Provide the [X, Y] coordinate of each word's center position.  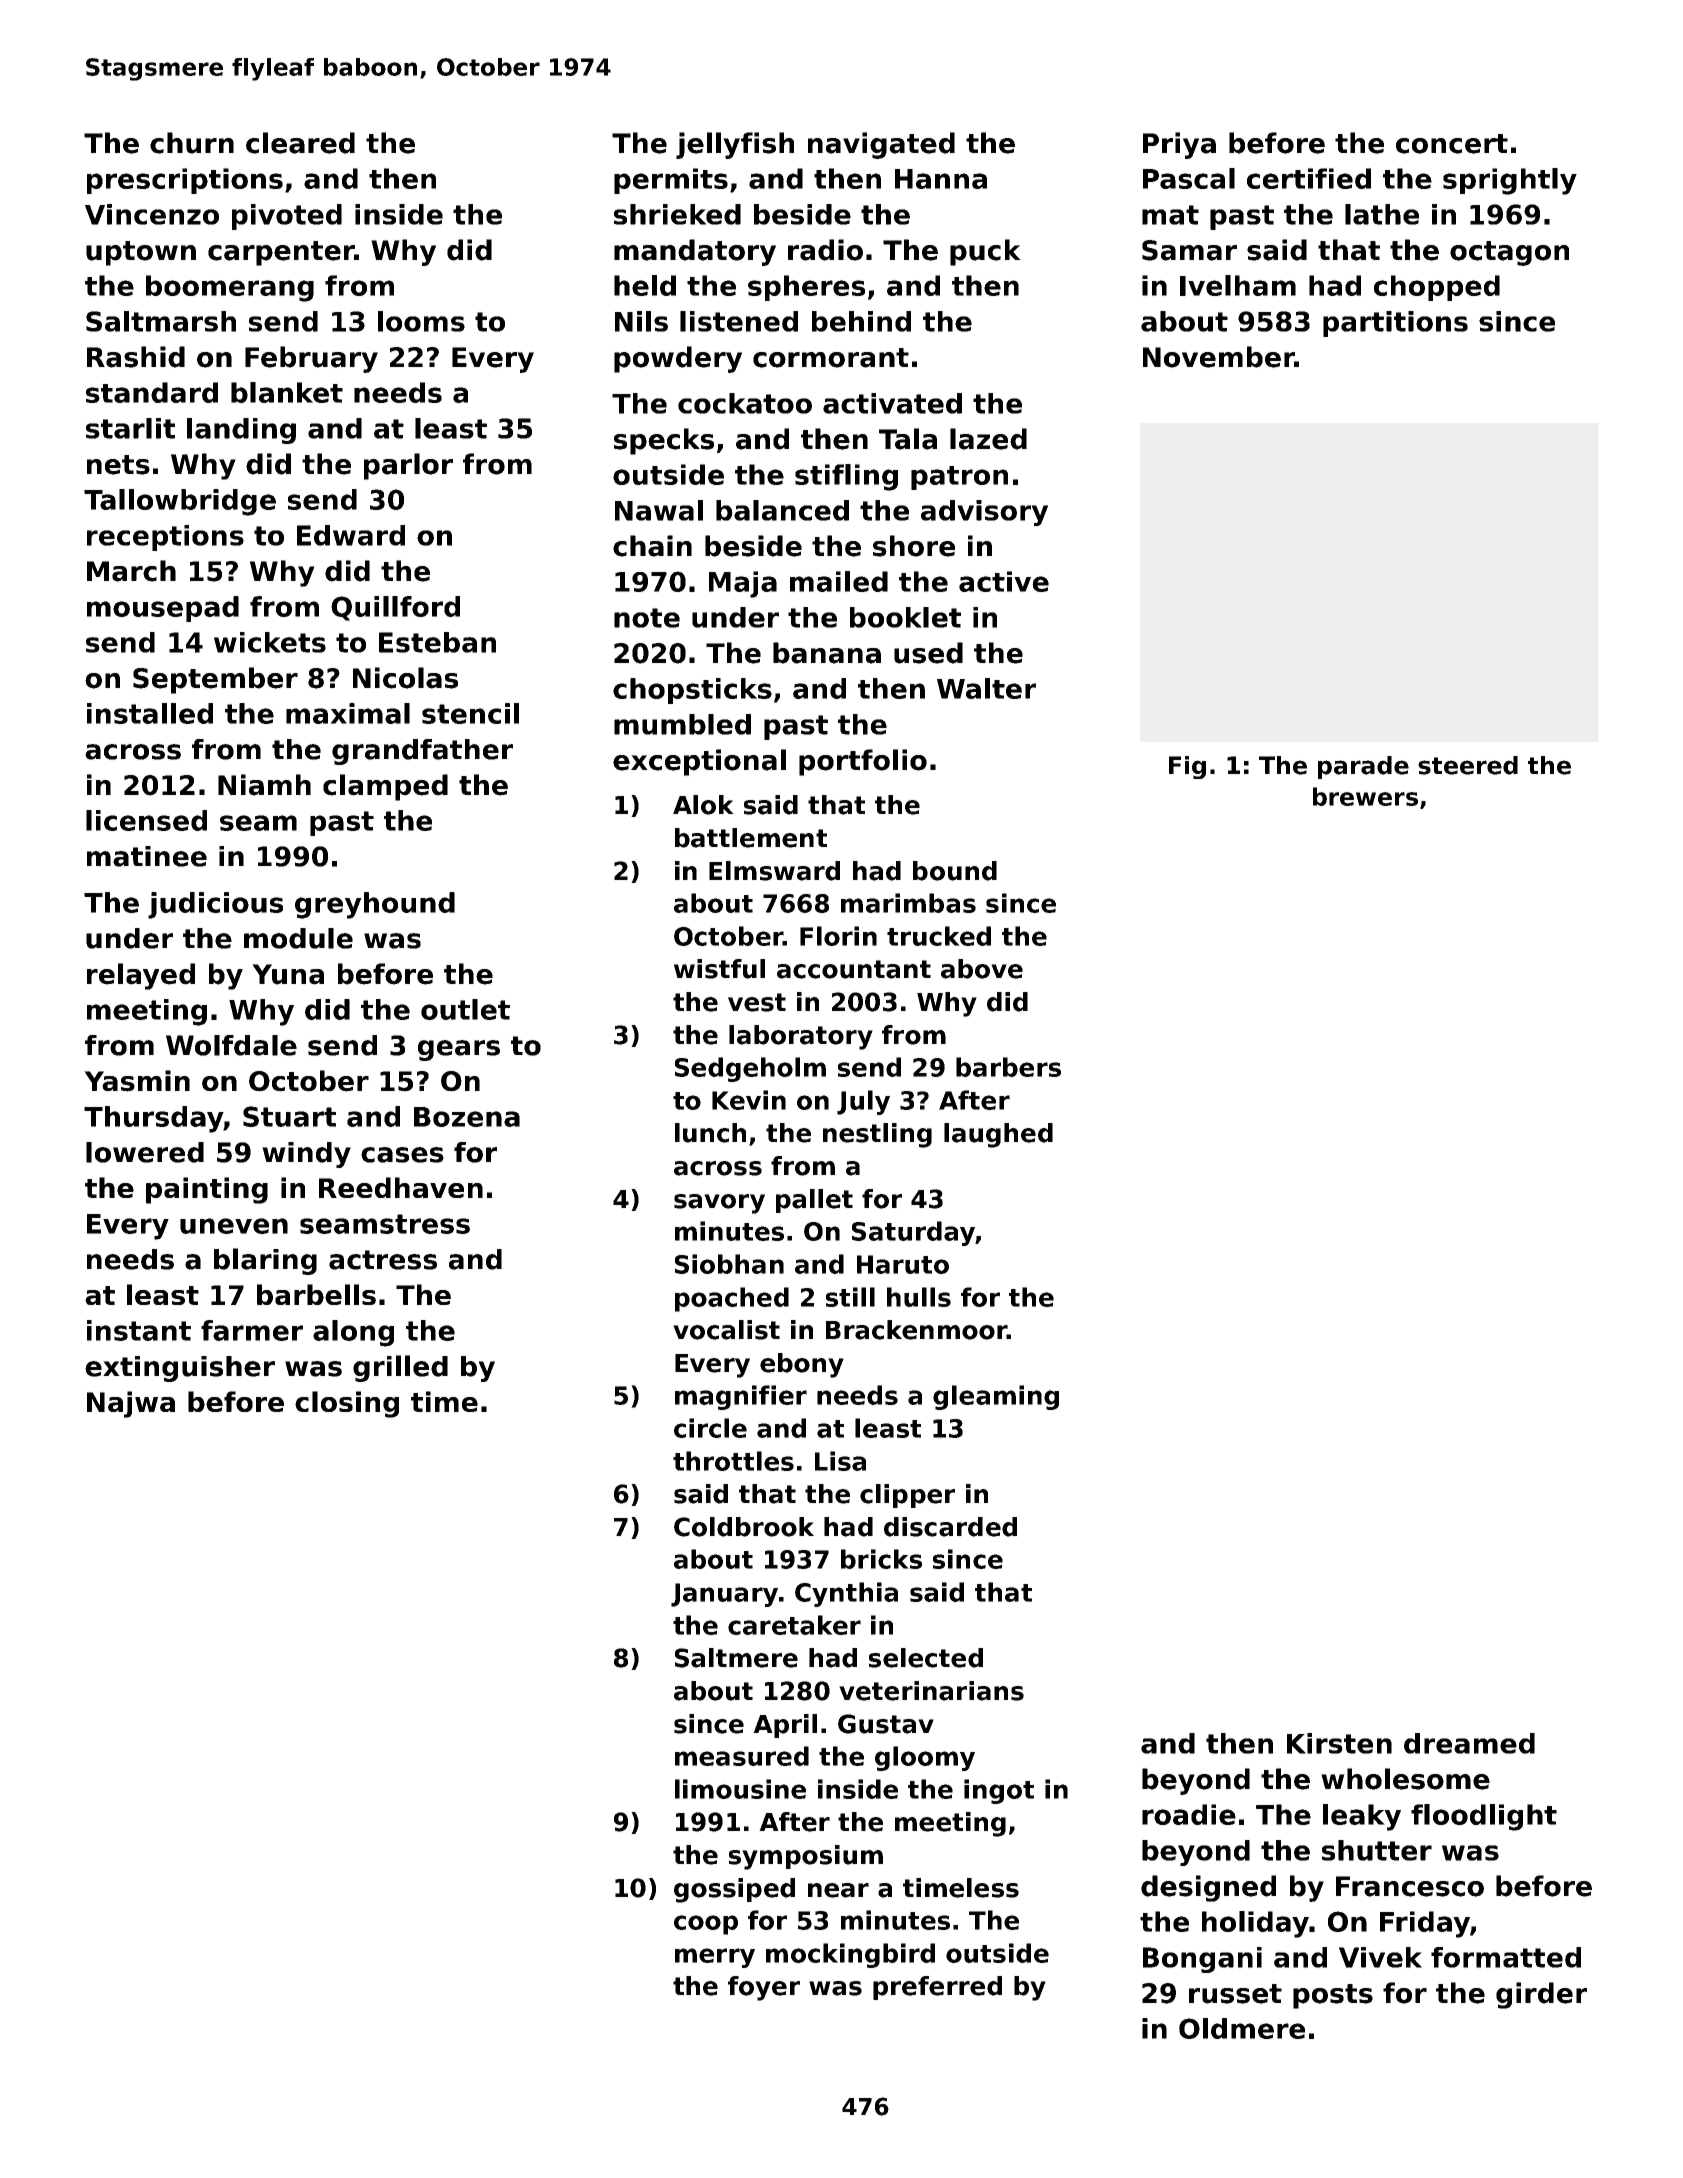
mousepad [163, 609]
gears [459, 1050]
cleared [300, 143]
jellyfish [735, 145]
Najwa [131, 1404]
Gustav [886, 1724]
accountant [854, 969]
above [982, 969]
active [1004, 581]
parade [1363, 767]
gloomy [925, 1758]
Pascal [1189, 178]
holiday [1255, 1924]
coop [706, 1925]
